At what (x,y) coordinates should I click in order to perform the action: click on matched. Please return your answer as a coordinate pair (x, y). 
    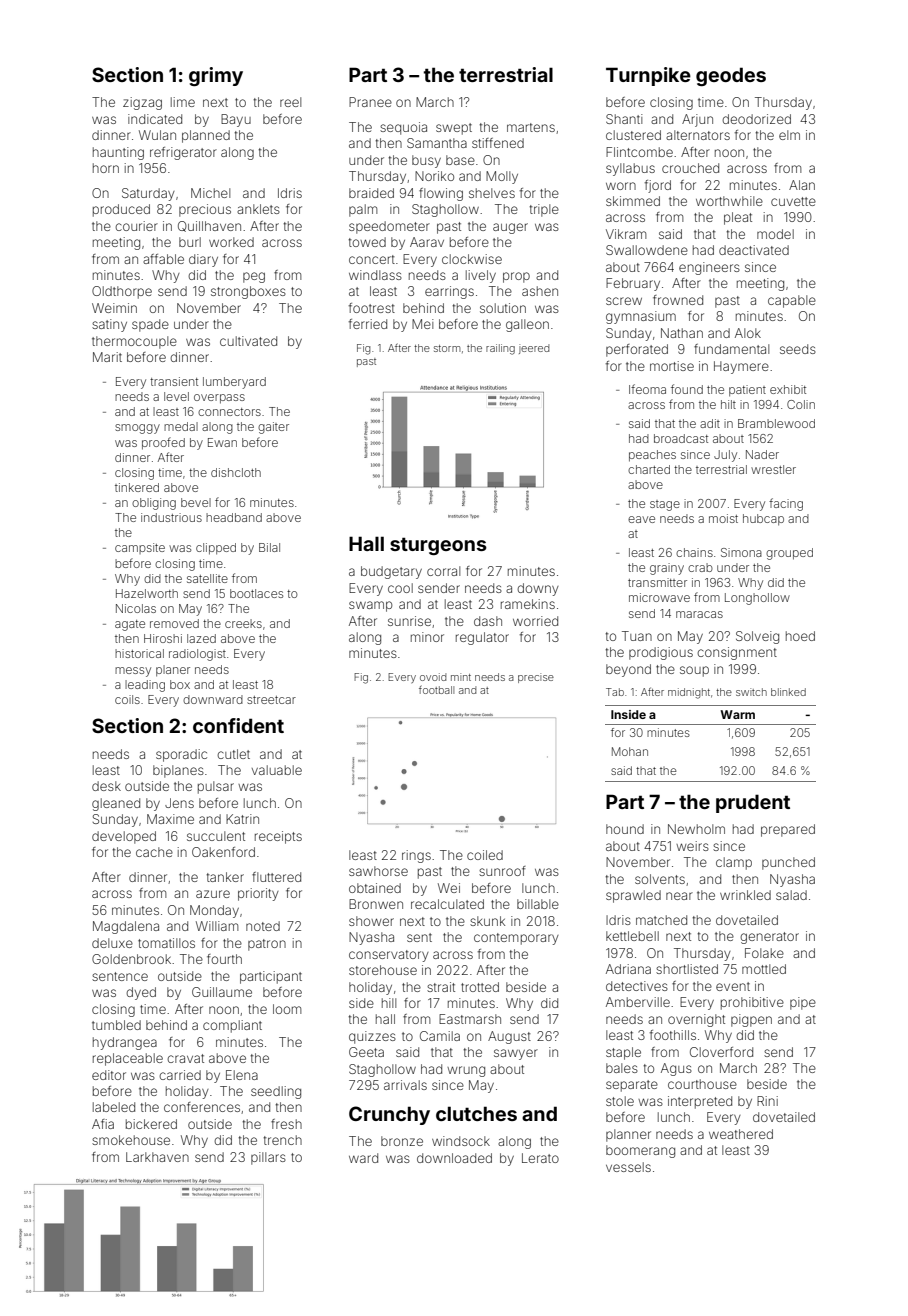
    Looking at the image, I should click on (661, 920).
